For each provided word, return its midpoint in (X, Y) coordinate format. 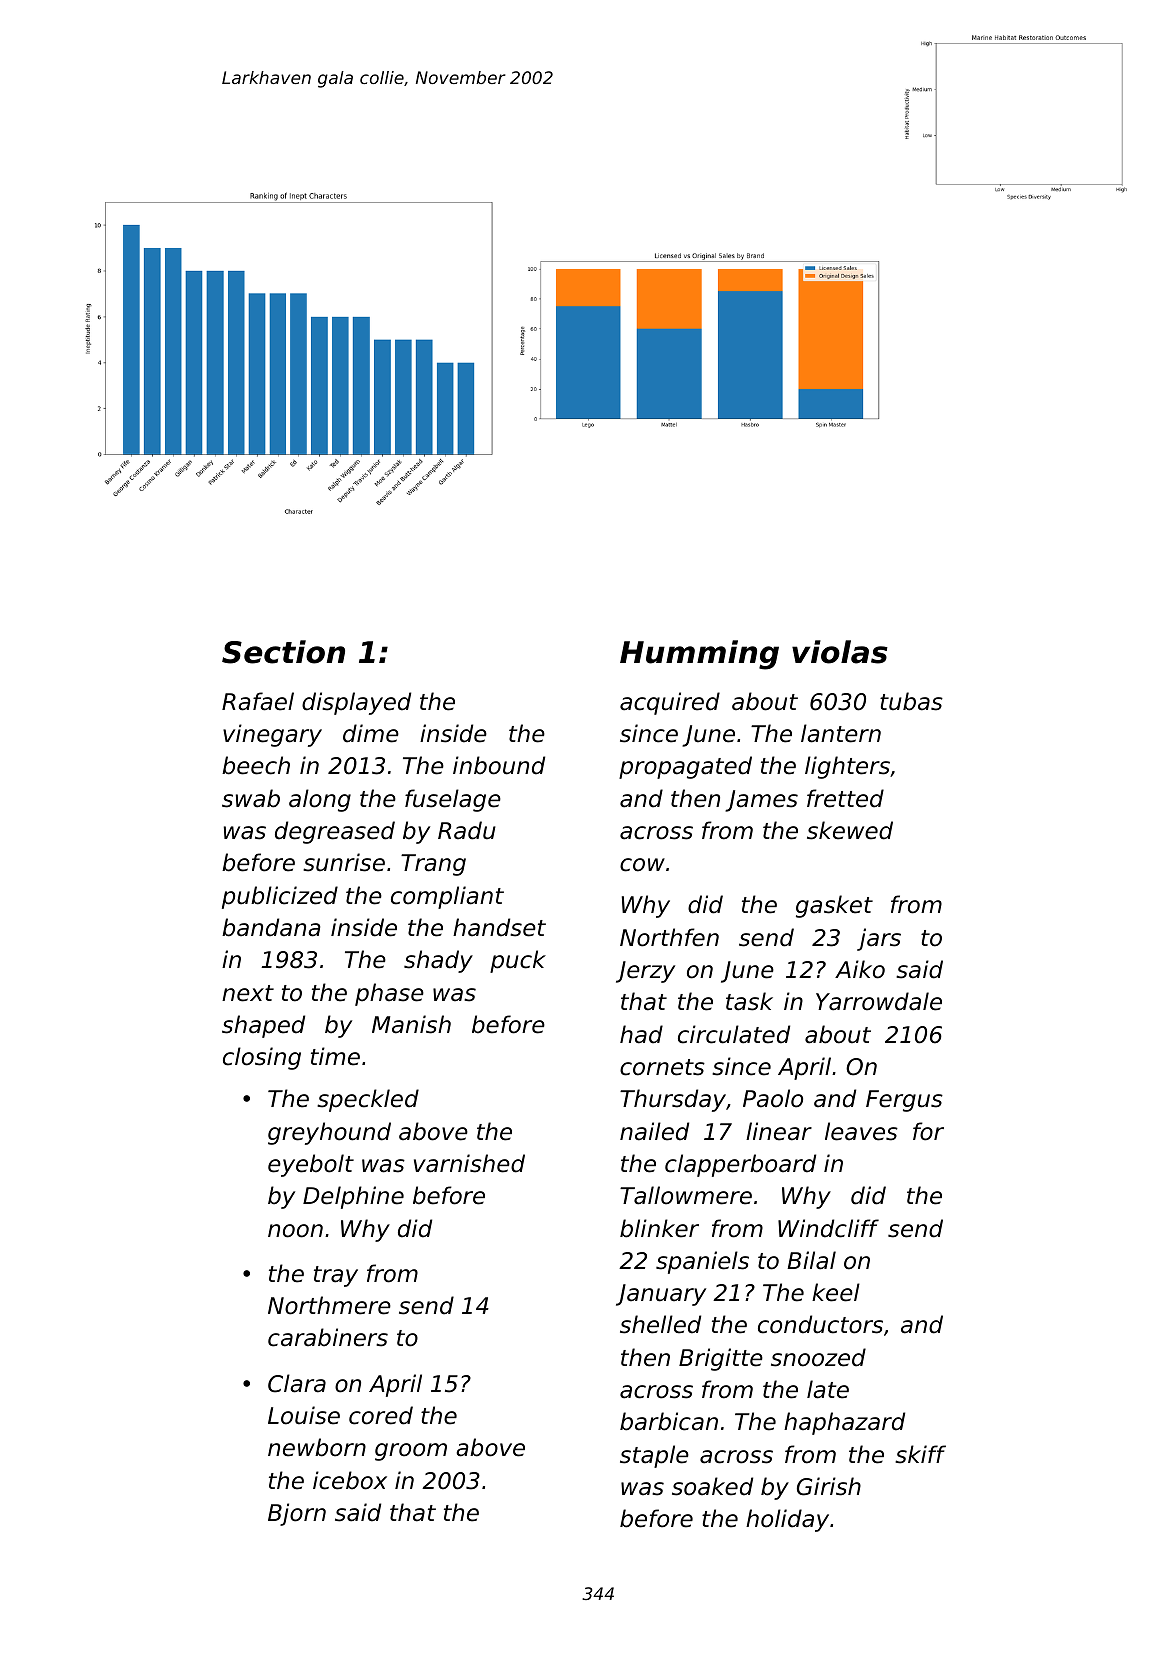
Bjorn (297, 1514)
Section (283, 652)
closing (262, 1058)
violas (840, 652)
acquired (670, 703)
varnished (469, 1163)
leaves (861, 1131)
